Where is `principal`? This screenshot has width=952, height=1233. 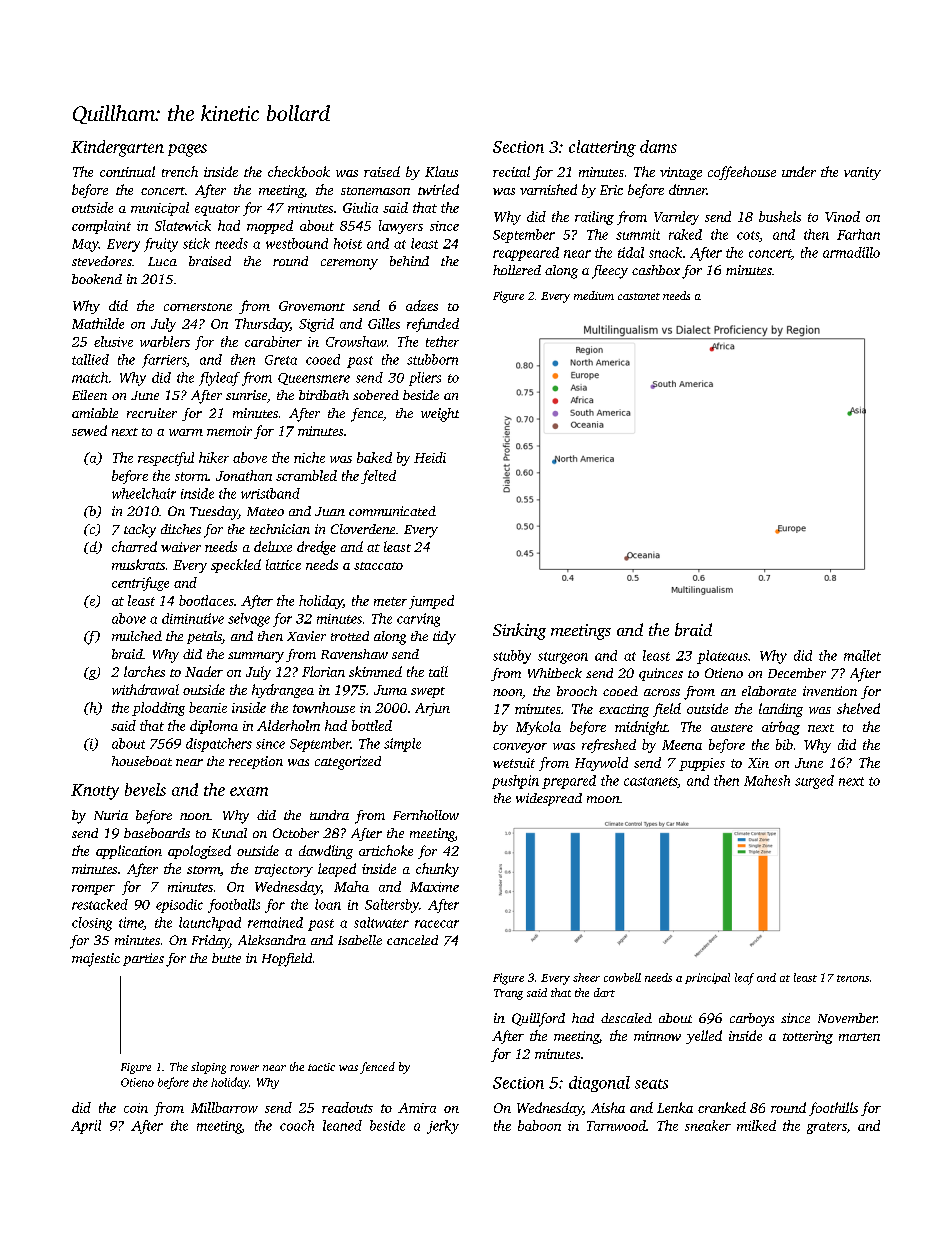 principal is located at coordinates (707, 978).
